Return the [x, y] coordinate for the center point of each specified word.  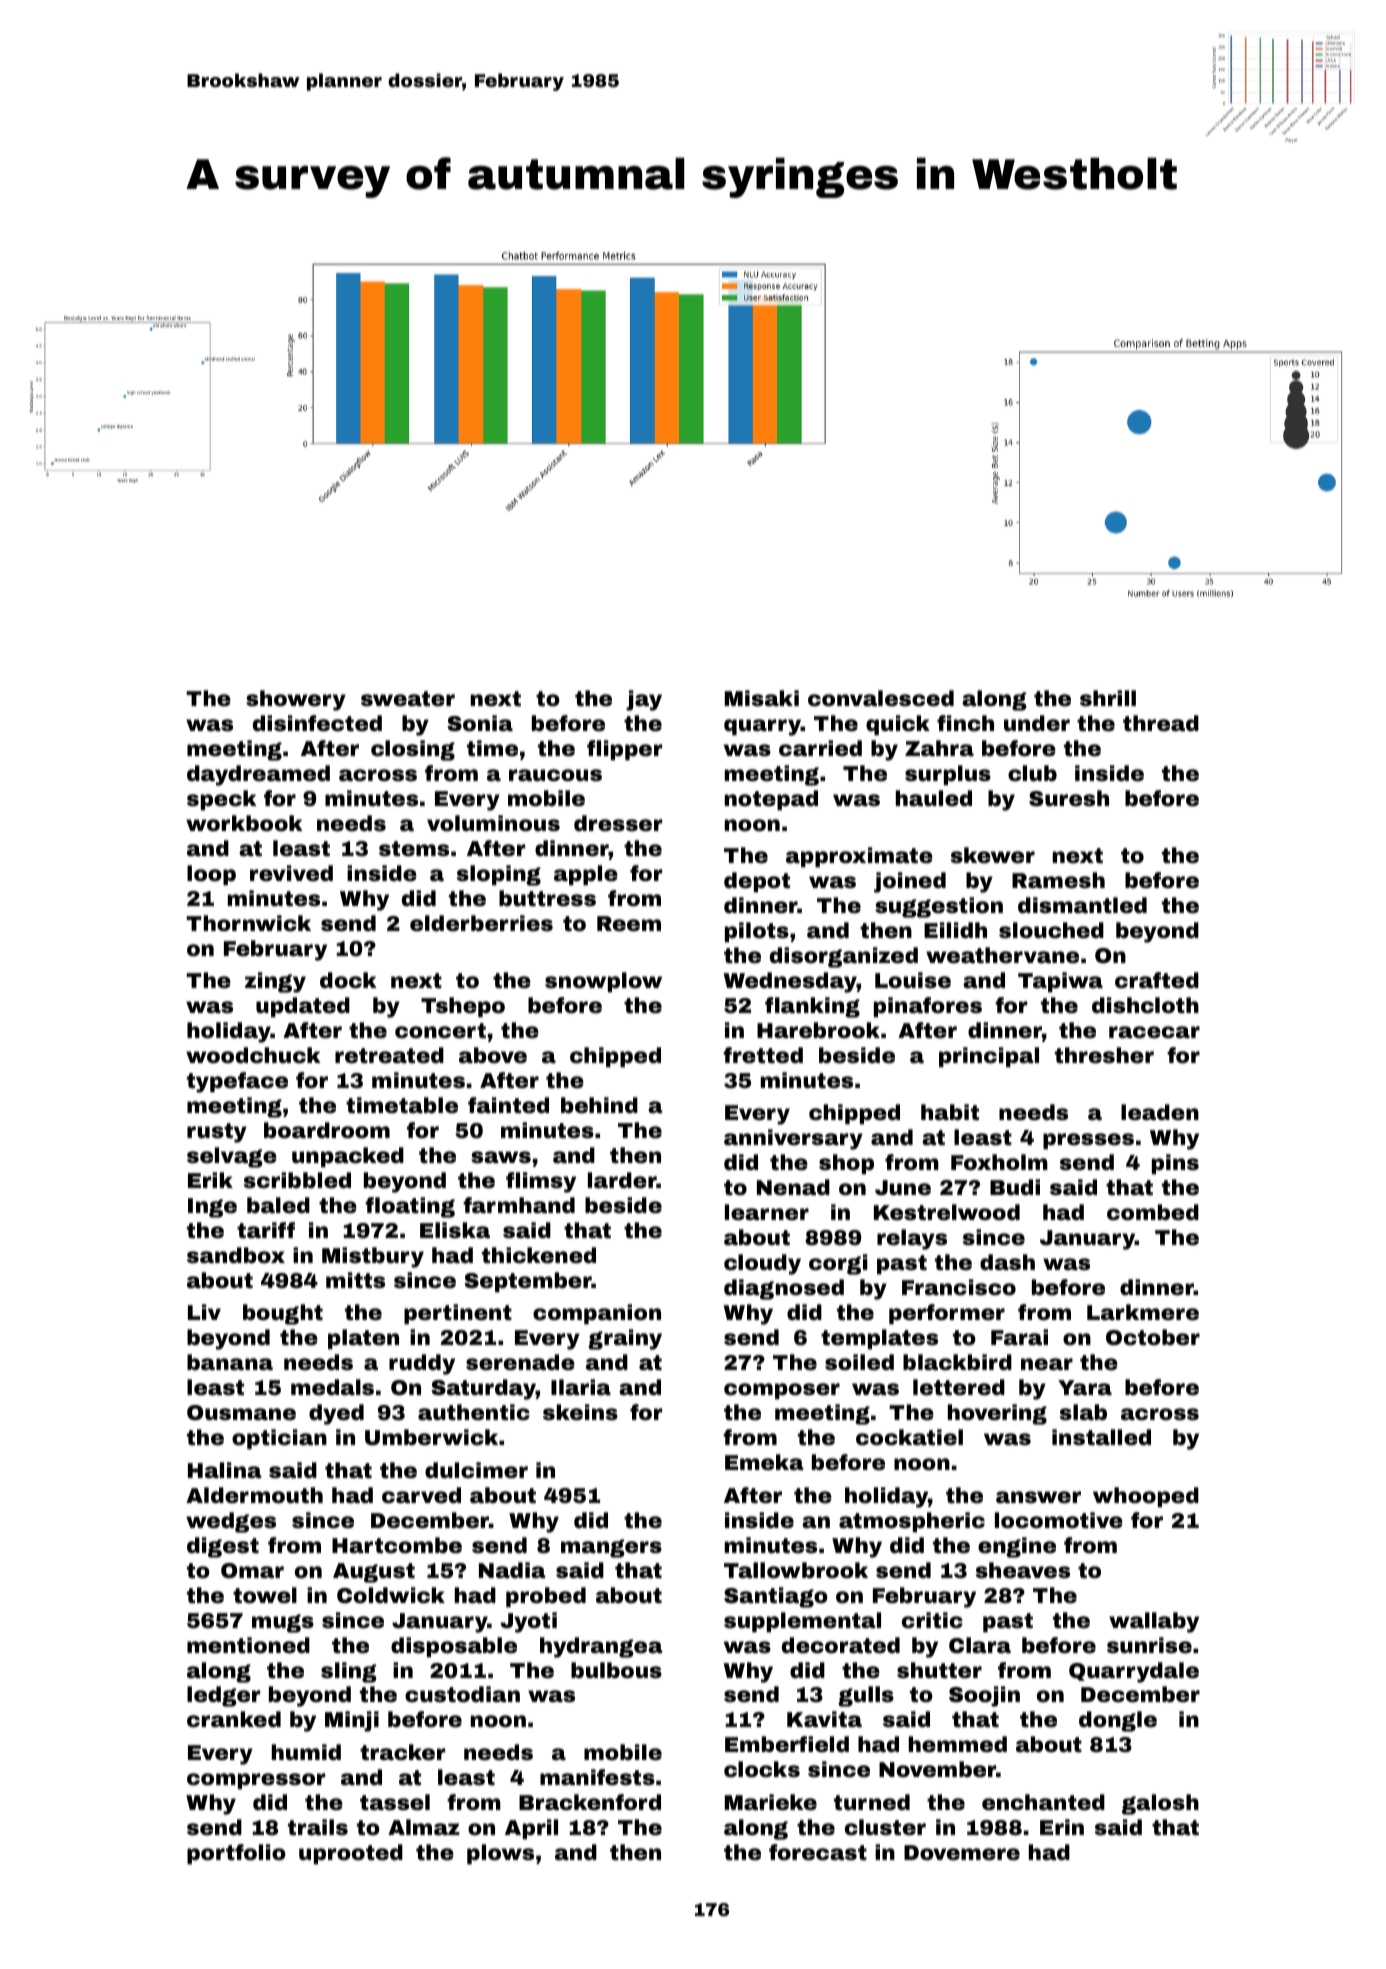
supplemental [802, 1622]
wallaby [1154, 1622]
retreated [389, 1055]
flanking [812, 1007]
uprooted [351, 1854]
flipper [624, 750]
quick [898, 725]
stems [414, 849]
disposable [454, 1647]
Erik [210, 1180]
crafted [1157, 980]
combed [1153, 1212]
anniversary [793, 1139]
